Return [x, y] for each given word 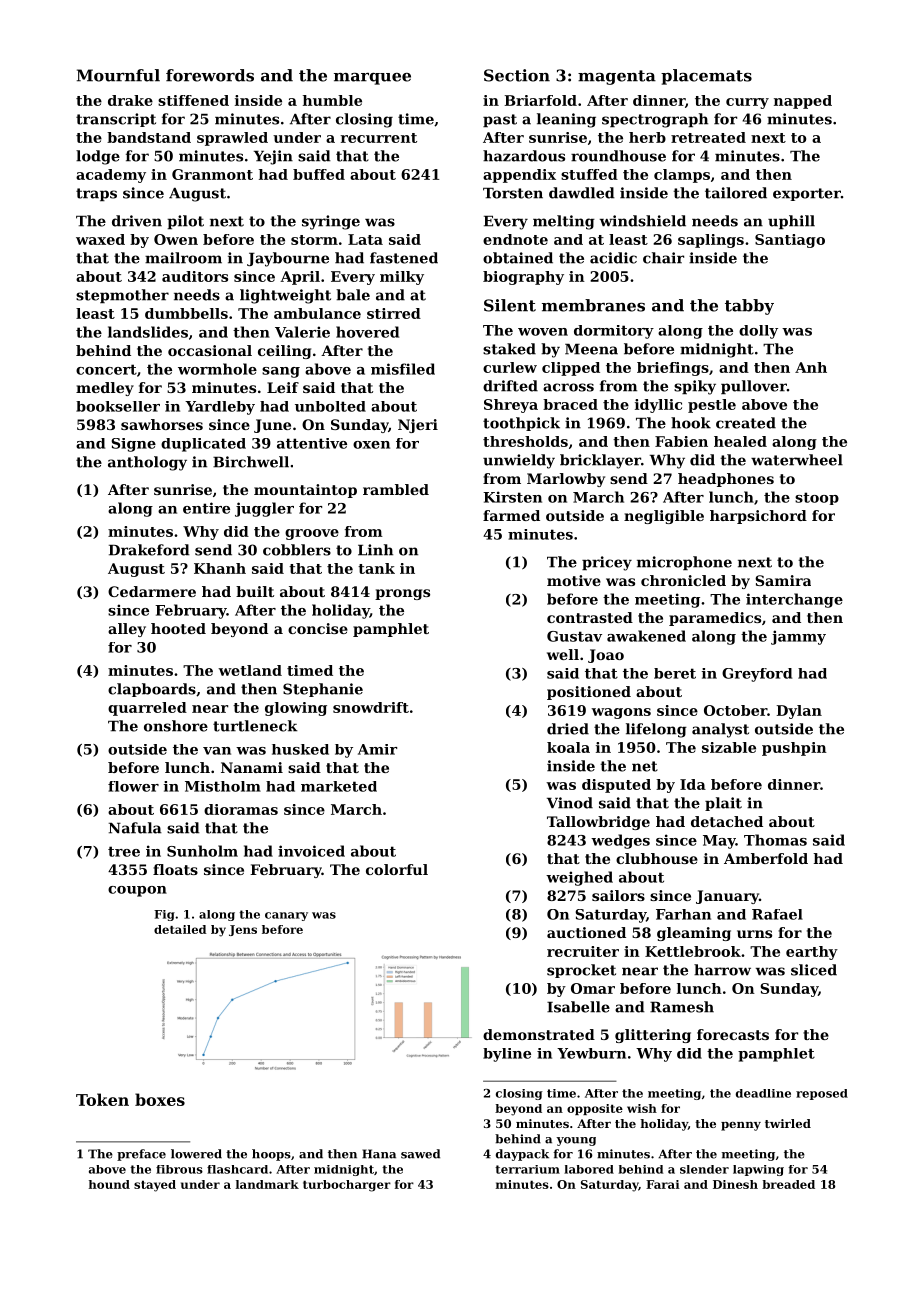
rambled [396, 489]
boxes [160, 1099]
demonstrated [539, 1034]
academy [111, 176]
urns [754, 934]
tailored [736, 193]
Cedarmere [152, 591]
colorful [397, 869]
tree [124, 851]
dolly [758, 332]
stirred [394, 313]
